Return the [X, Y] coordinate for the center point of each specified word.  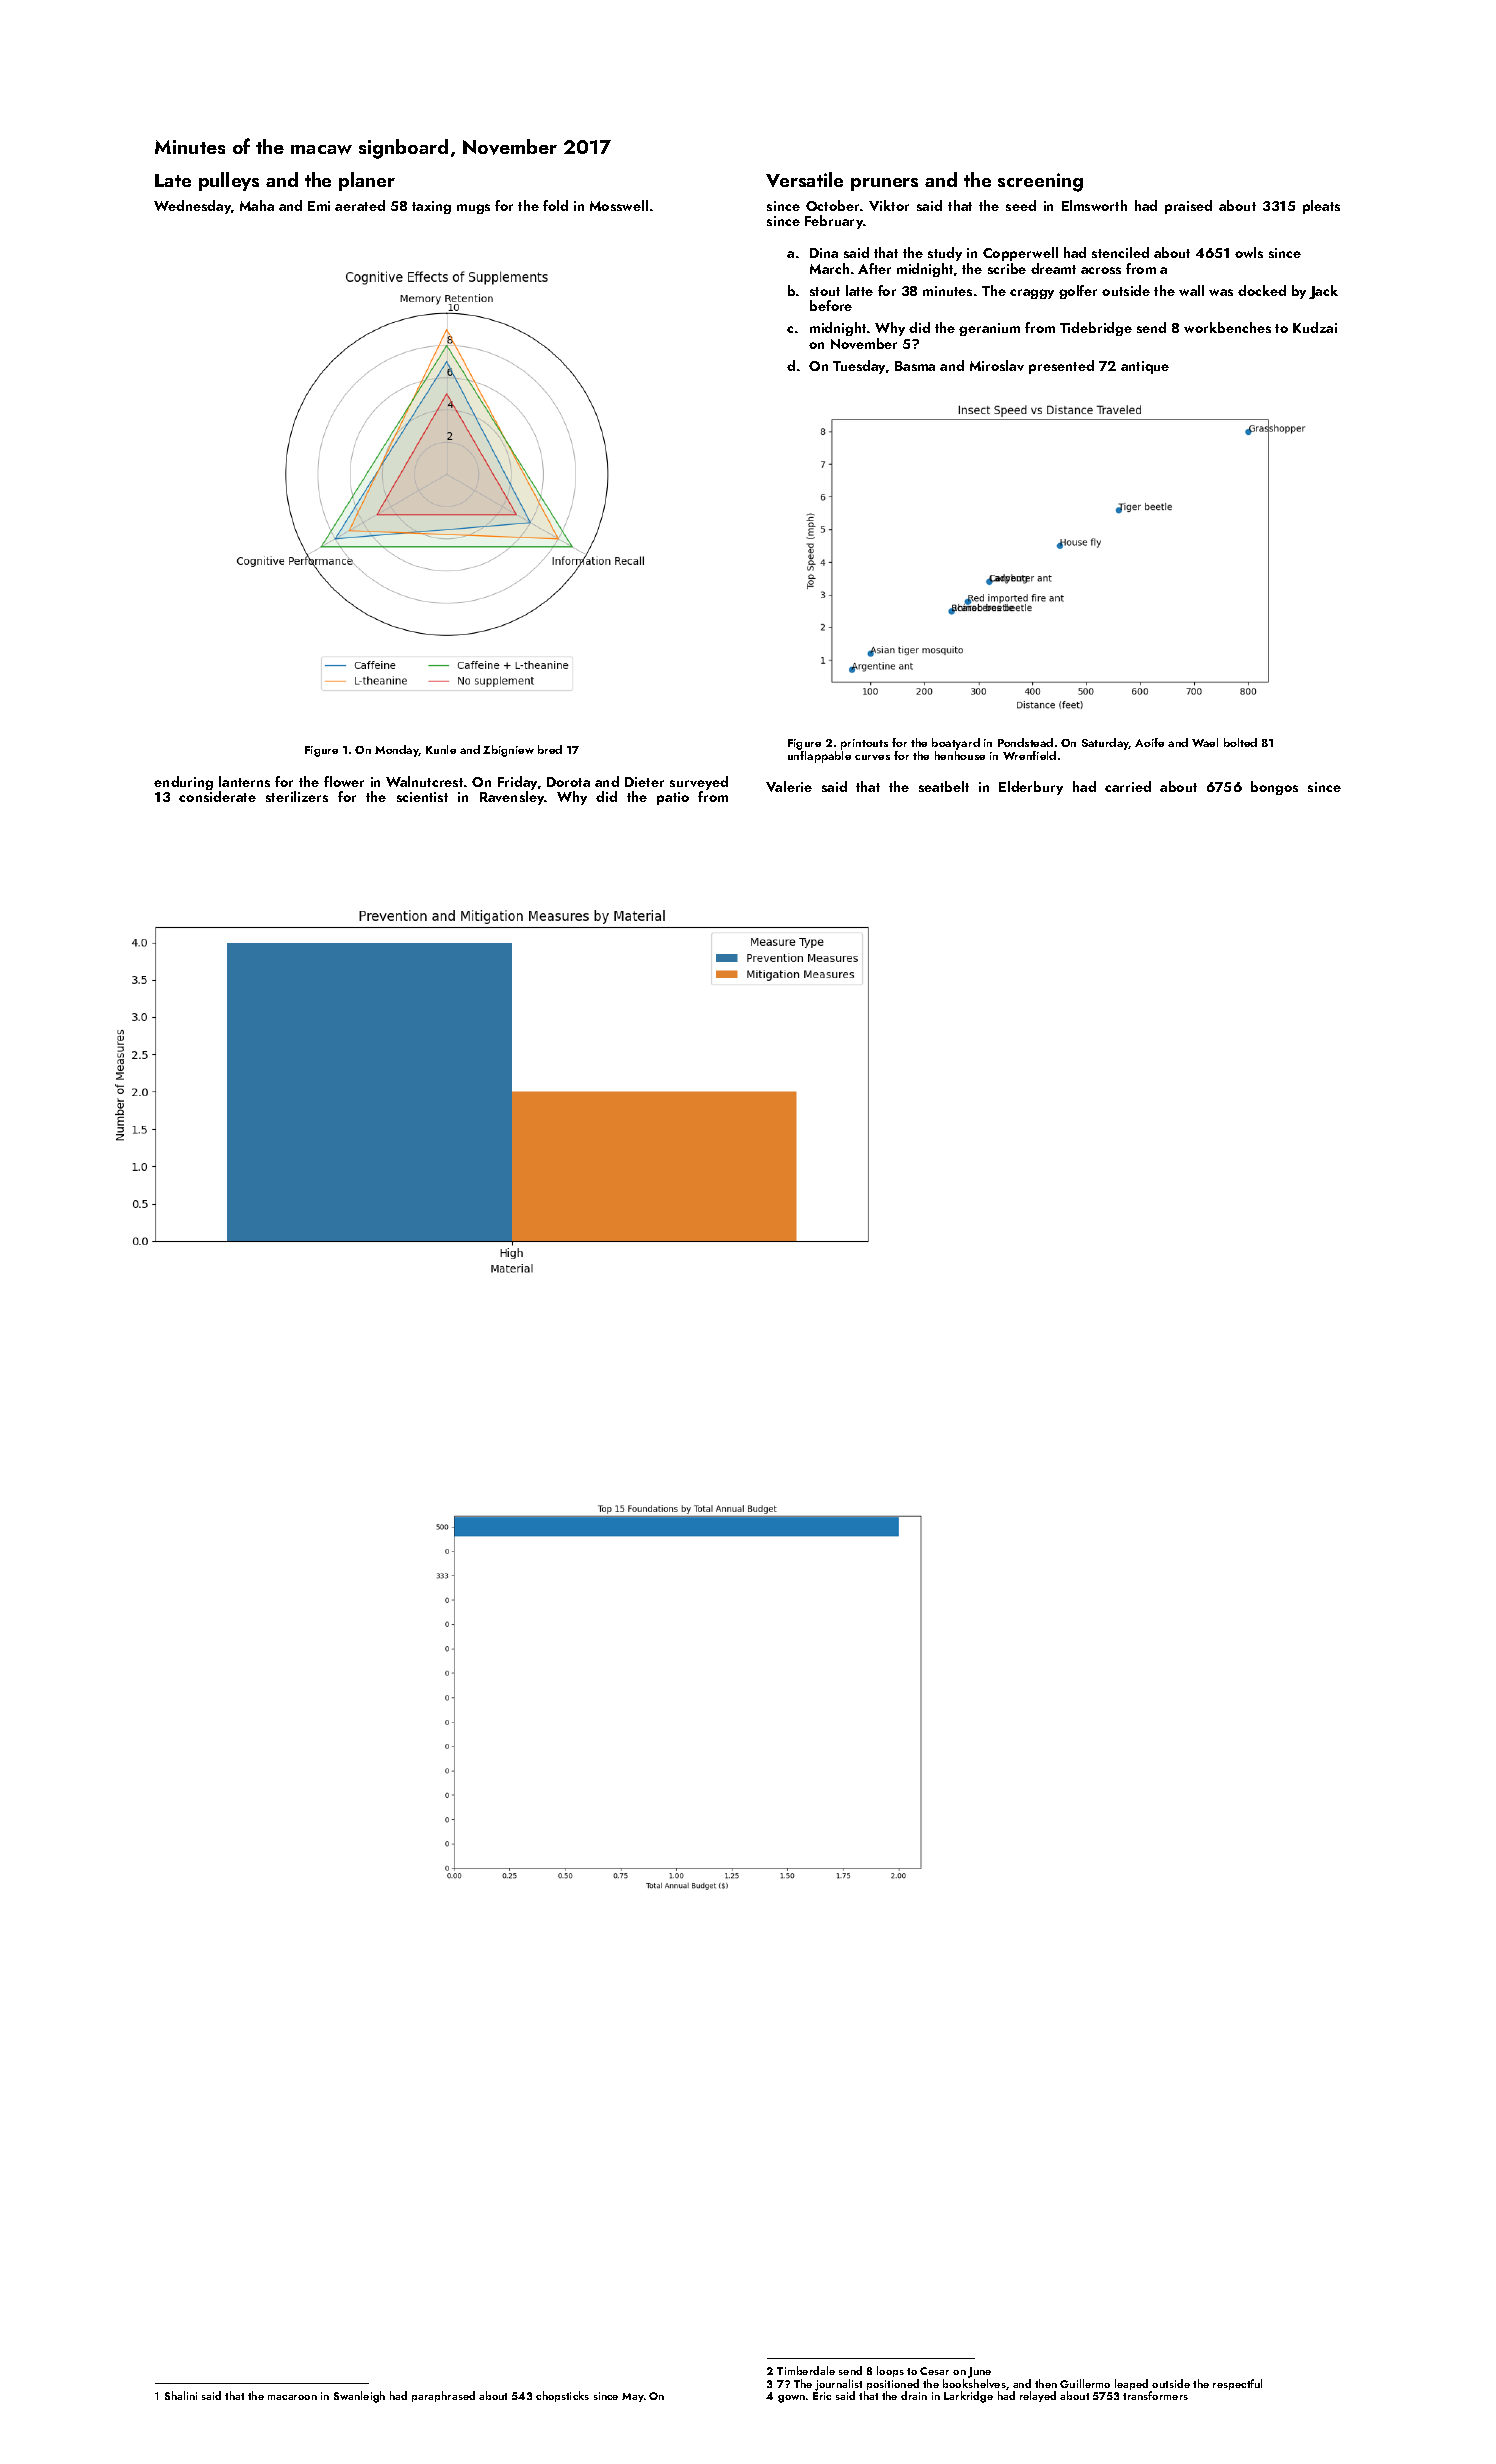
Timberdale [806, 2370]
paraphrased [443, 2396]
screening [1040, 182]
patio [673, 798]
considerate [217, 796]
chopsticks [562, 2396]
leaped [1131, 2384]
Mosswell [619, 205]
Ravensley [512, 798]
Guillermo [1085, 2383]
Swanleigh [359, 2397]
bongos [1274, 788]
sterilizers [297, 796]
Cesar [934, 2371]
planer [367, 181]
